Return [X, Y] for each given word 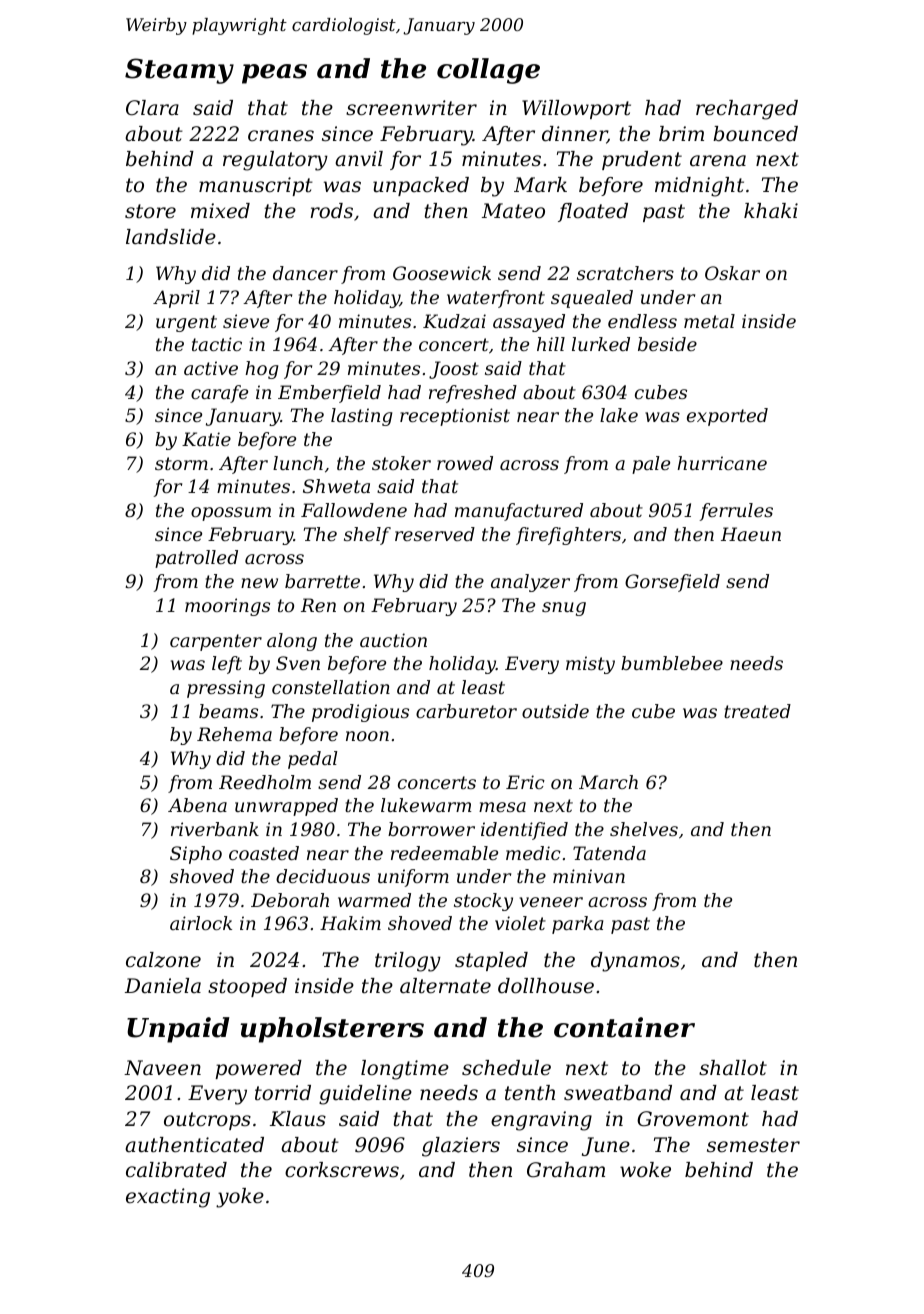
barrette [322, 581]
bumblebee [672, 663]
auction [393, 640]
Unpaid [178, 1030]
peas [274, 74]
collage [488, 71]
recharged [747, 110]
